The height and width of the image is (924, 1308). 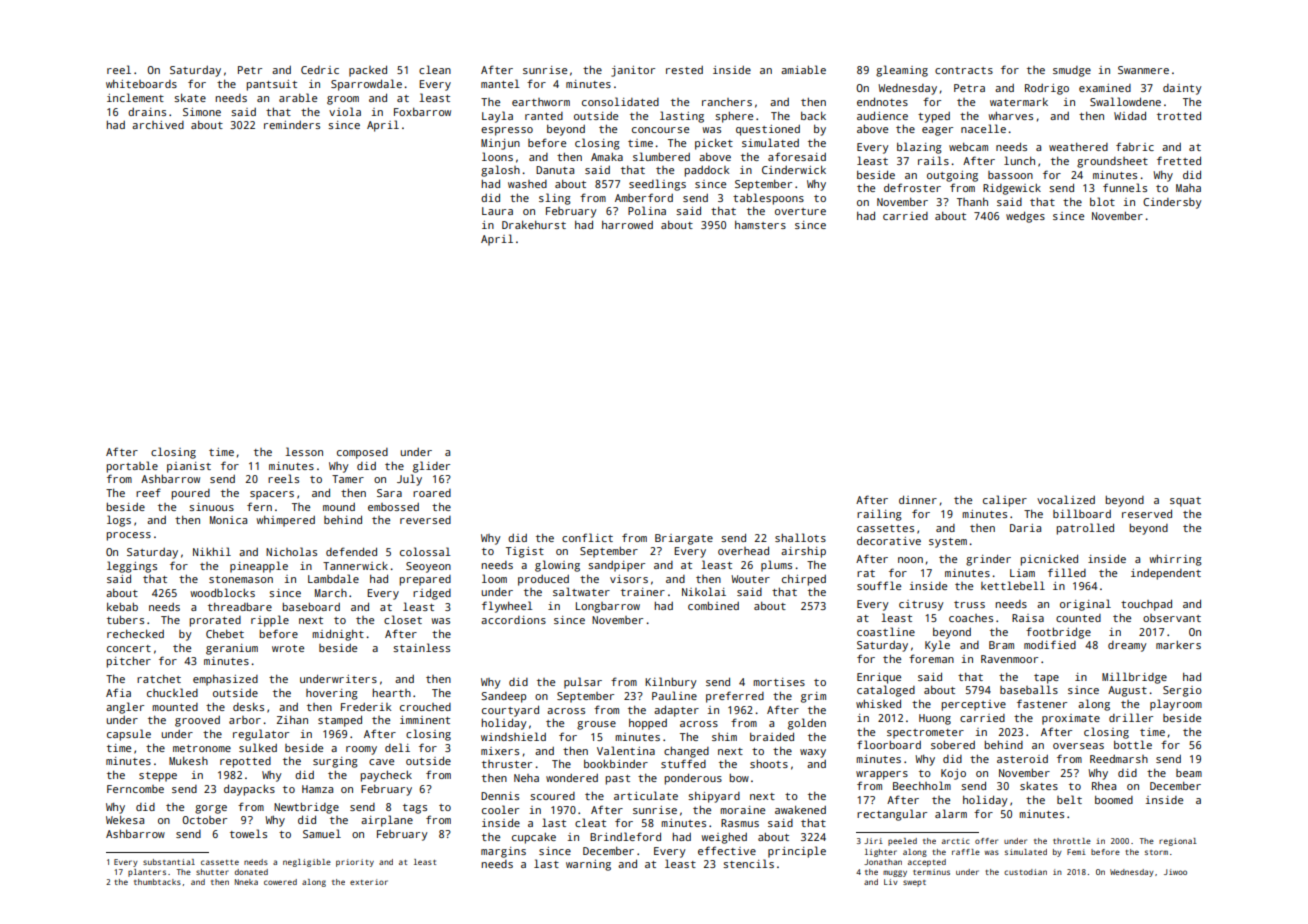 I want to click on combined, so click(x=713, y=606).
